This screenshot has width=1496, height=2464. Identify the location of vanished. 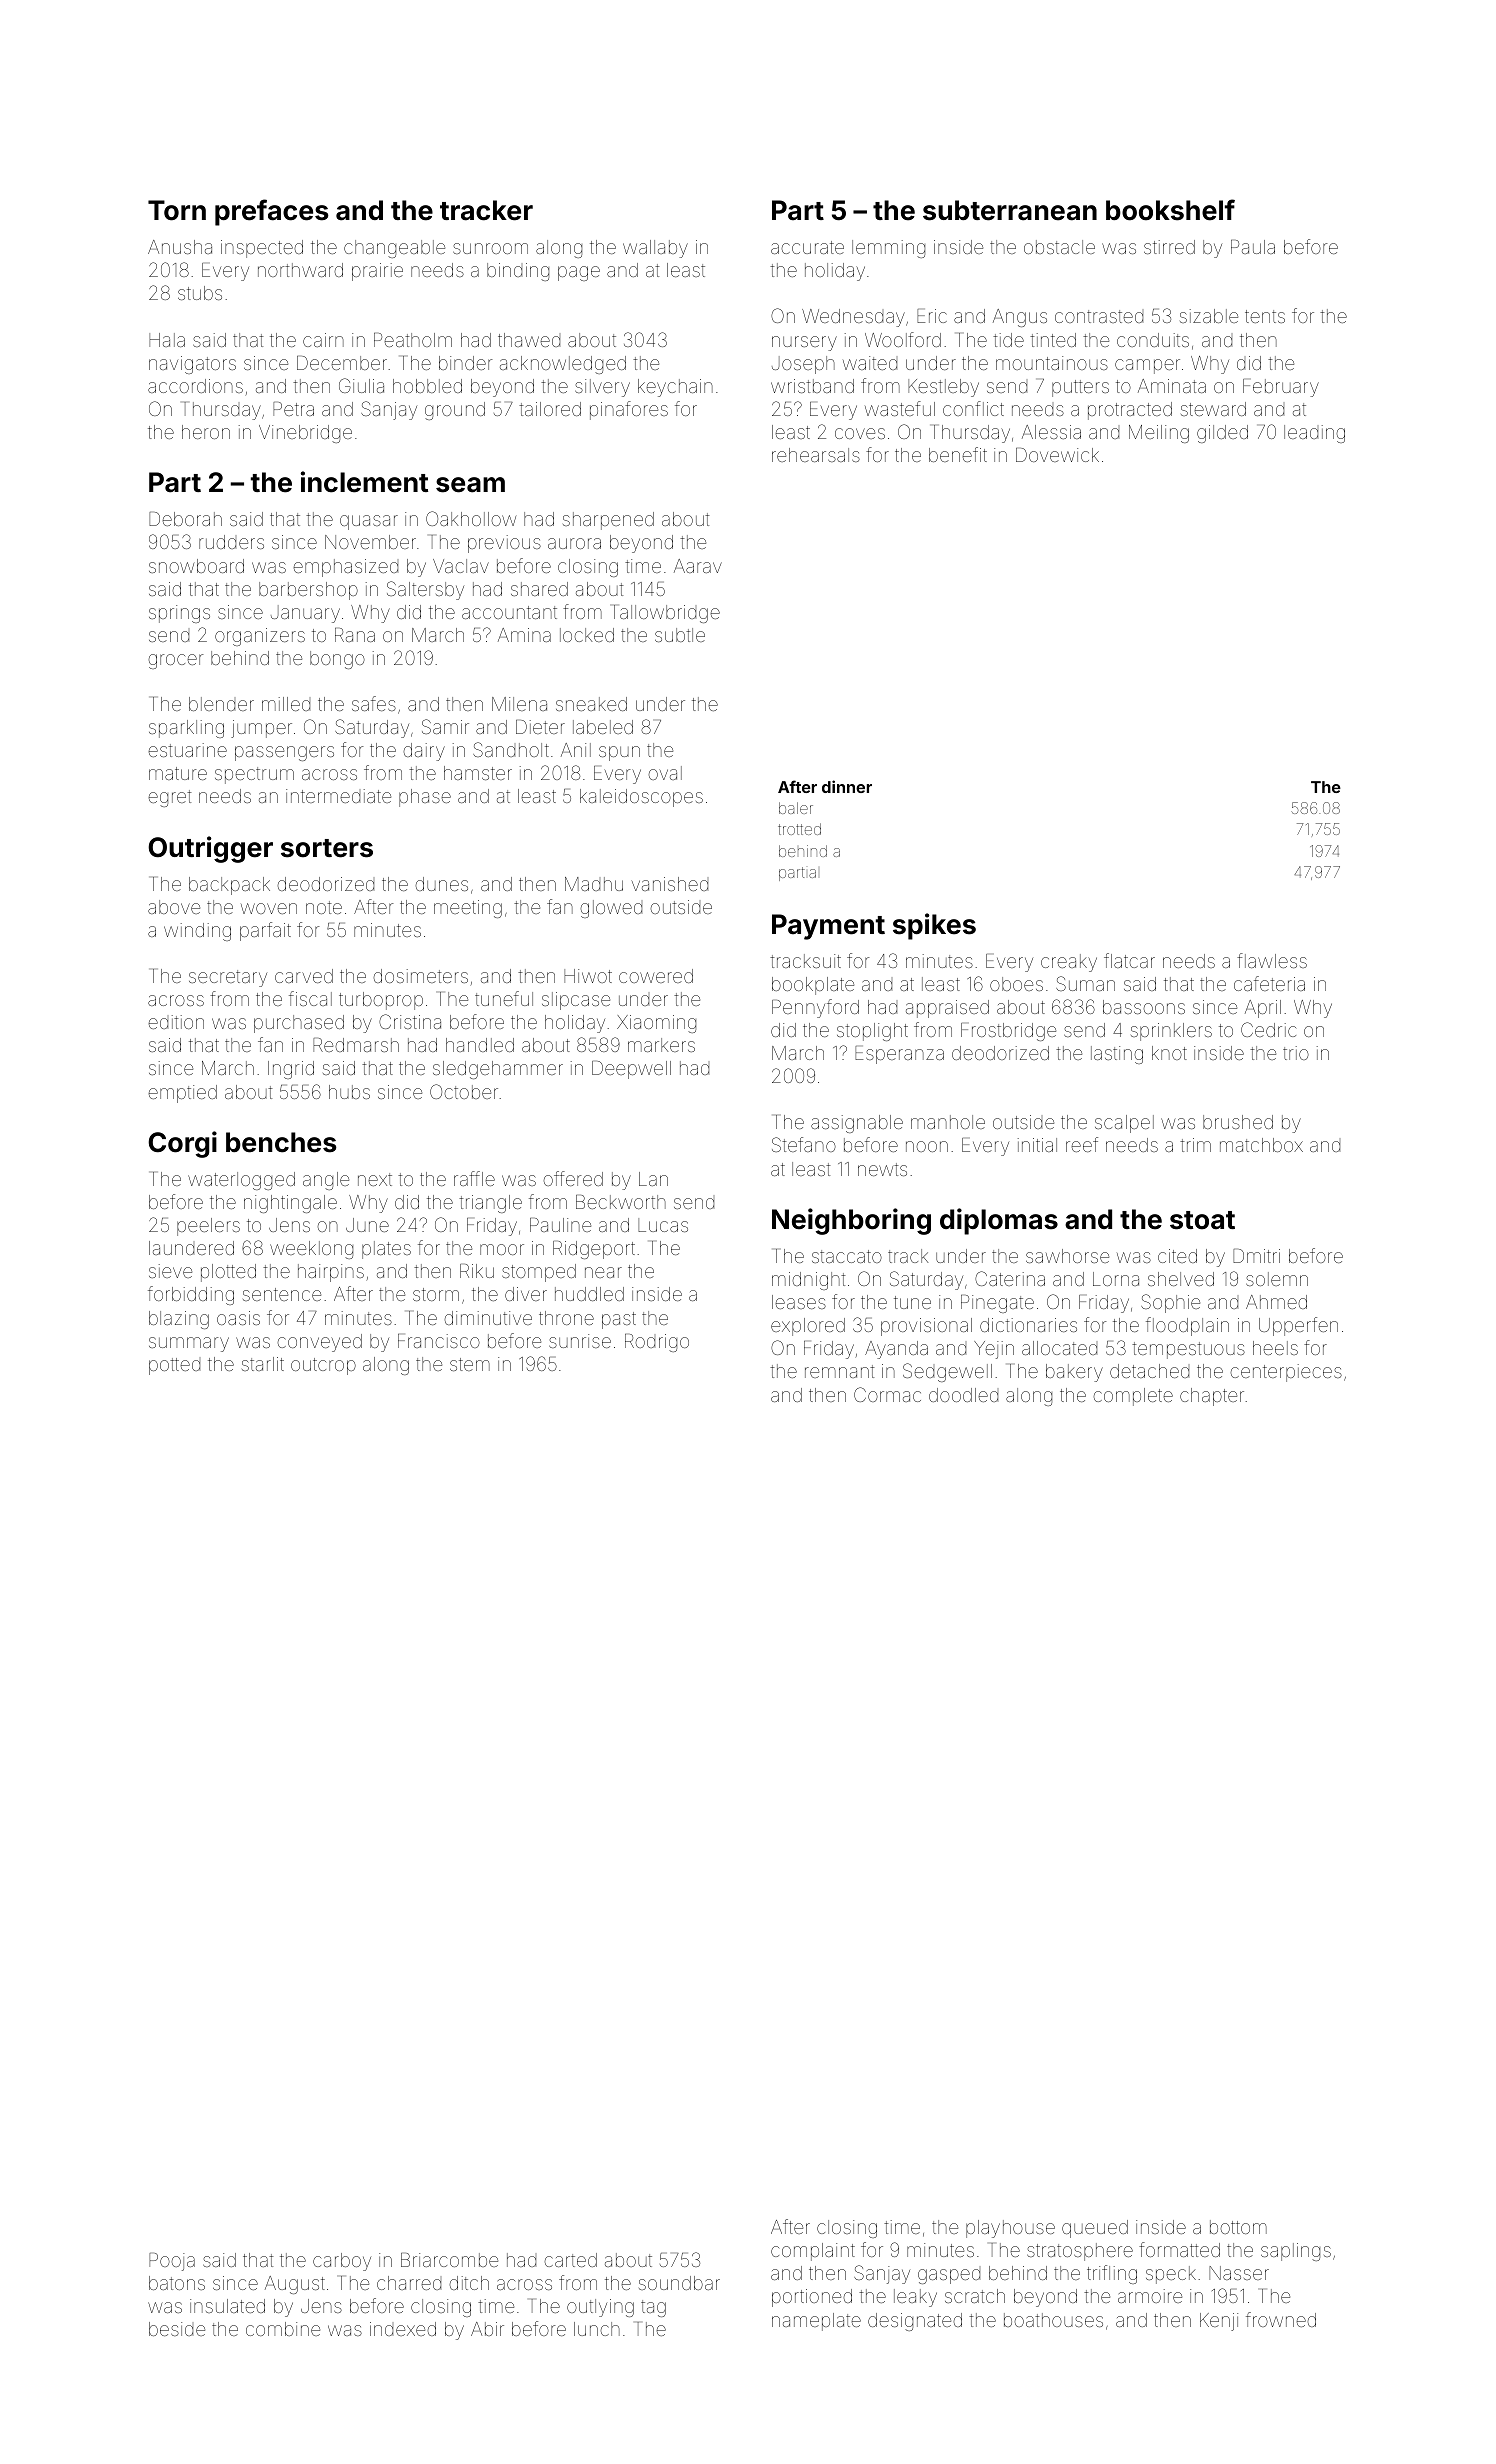
(669, 884).
